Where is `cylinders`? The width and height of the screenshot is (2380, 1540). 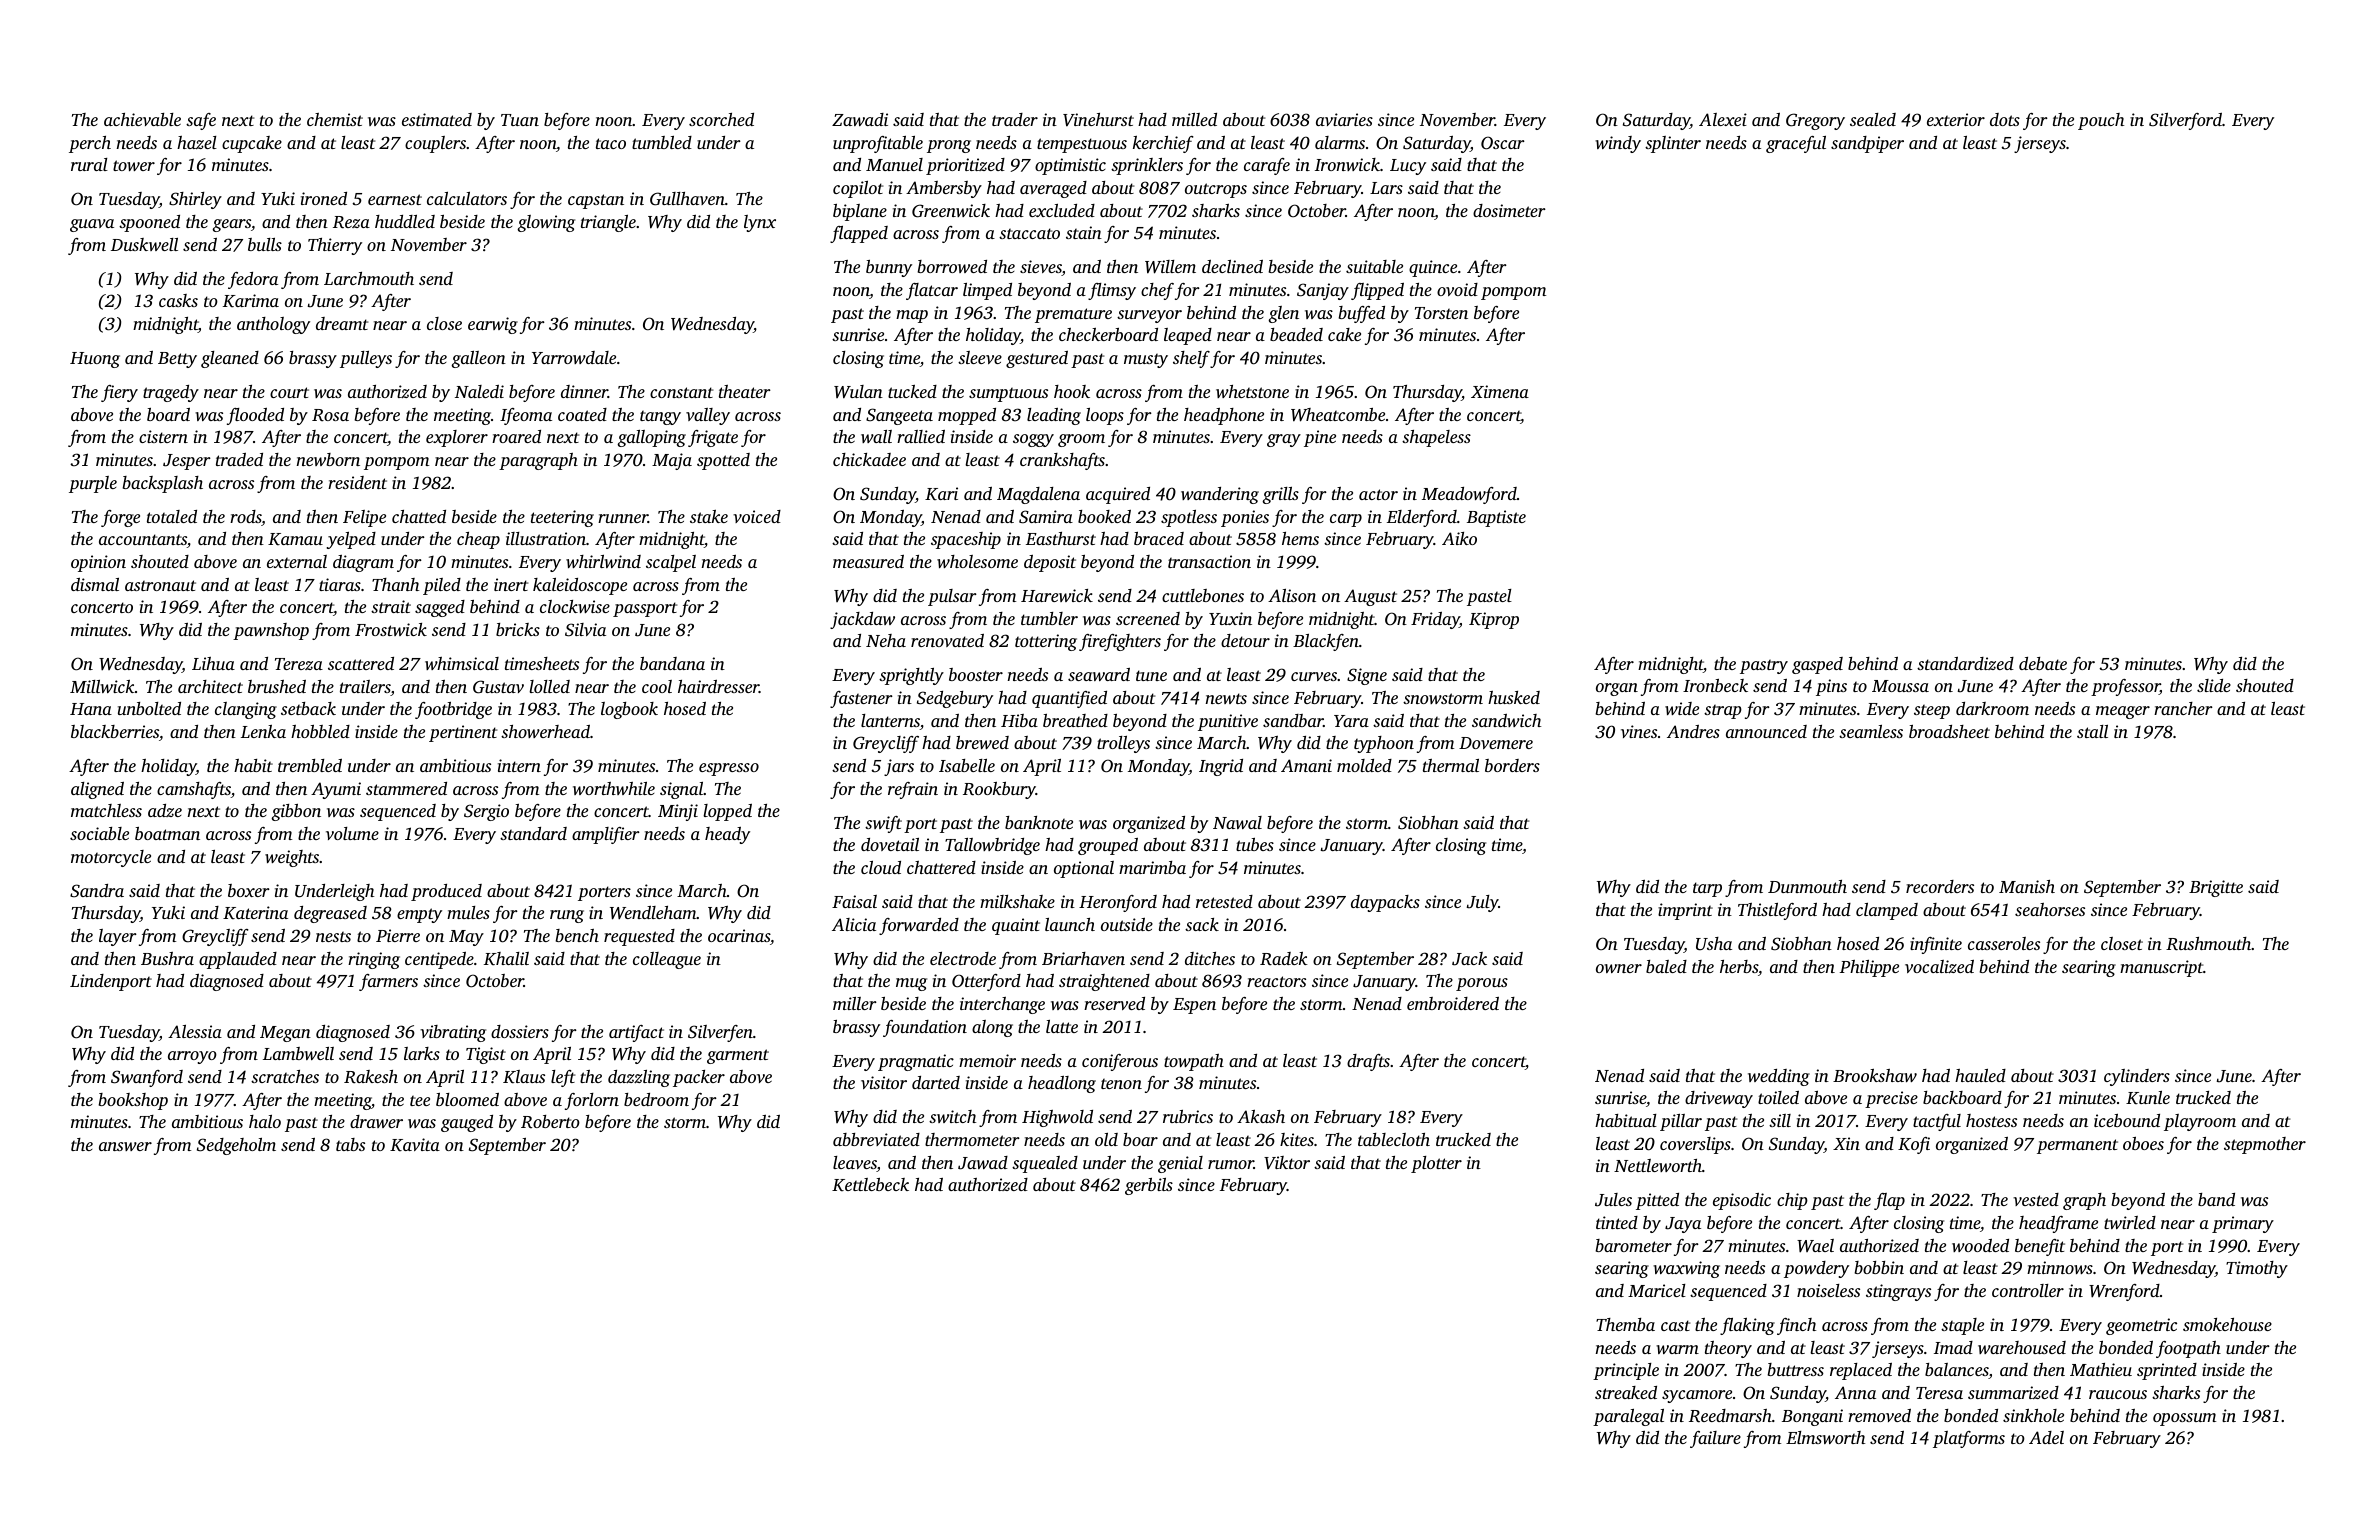
cylinders is located at coordinates (2137, 1077).
